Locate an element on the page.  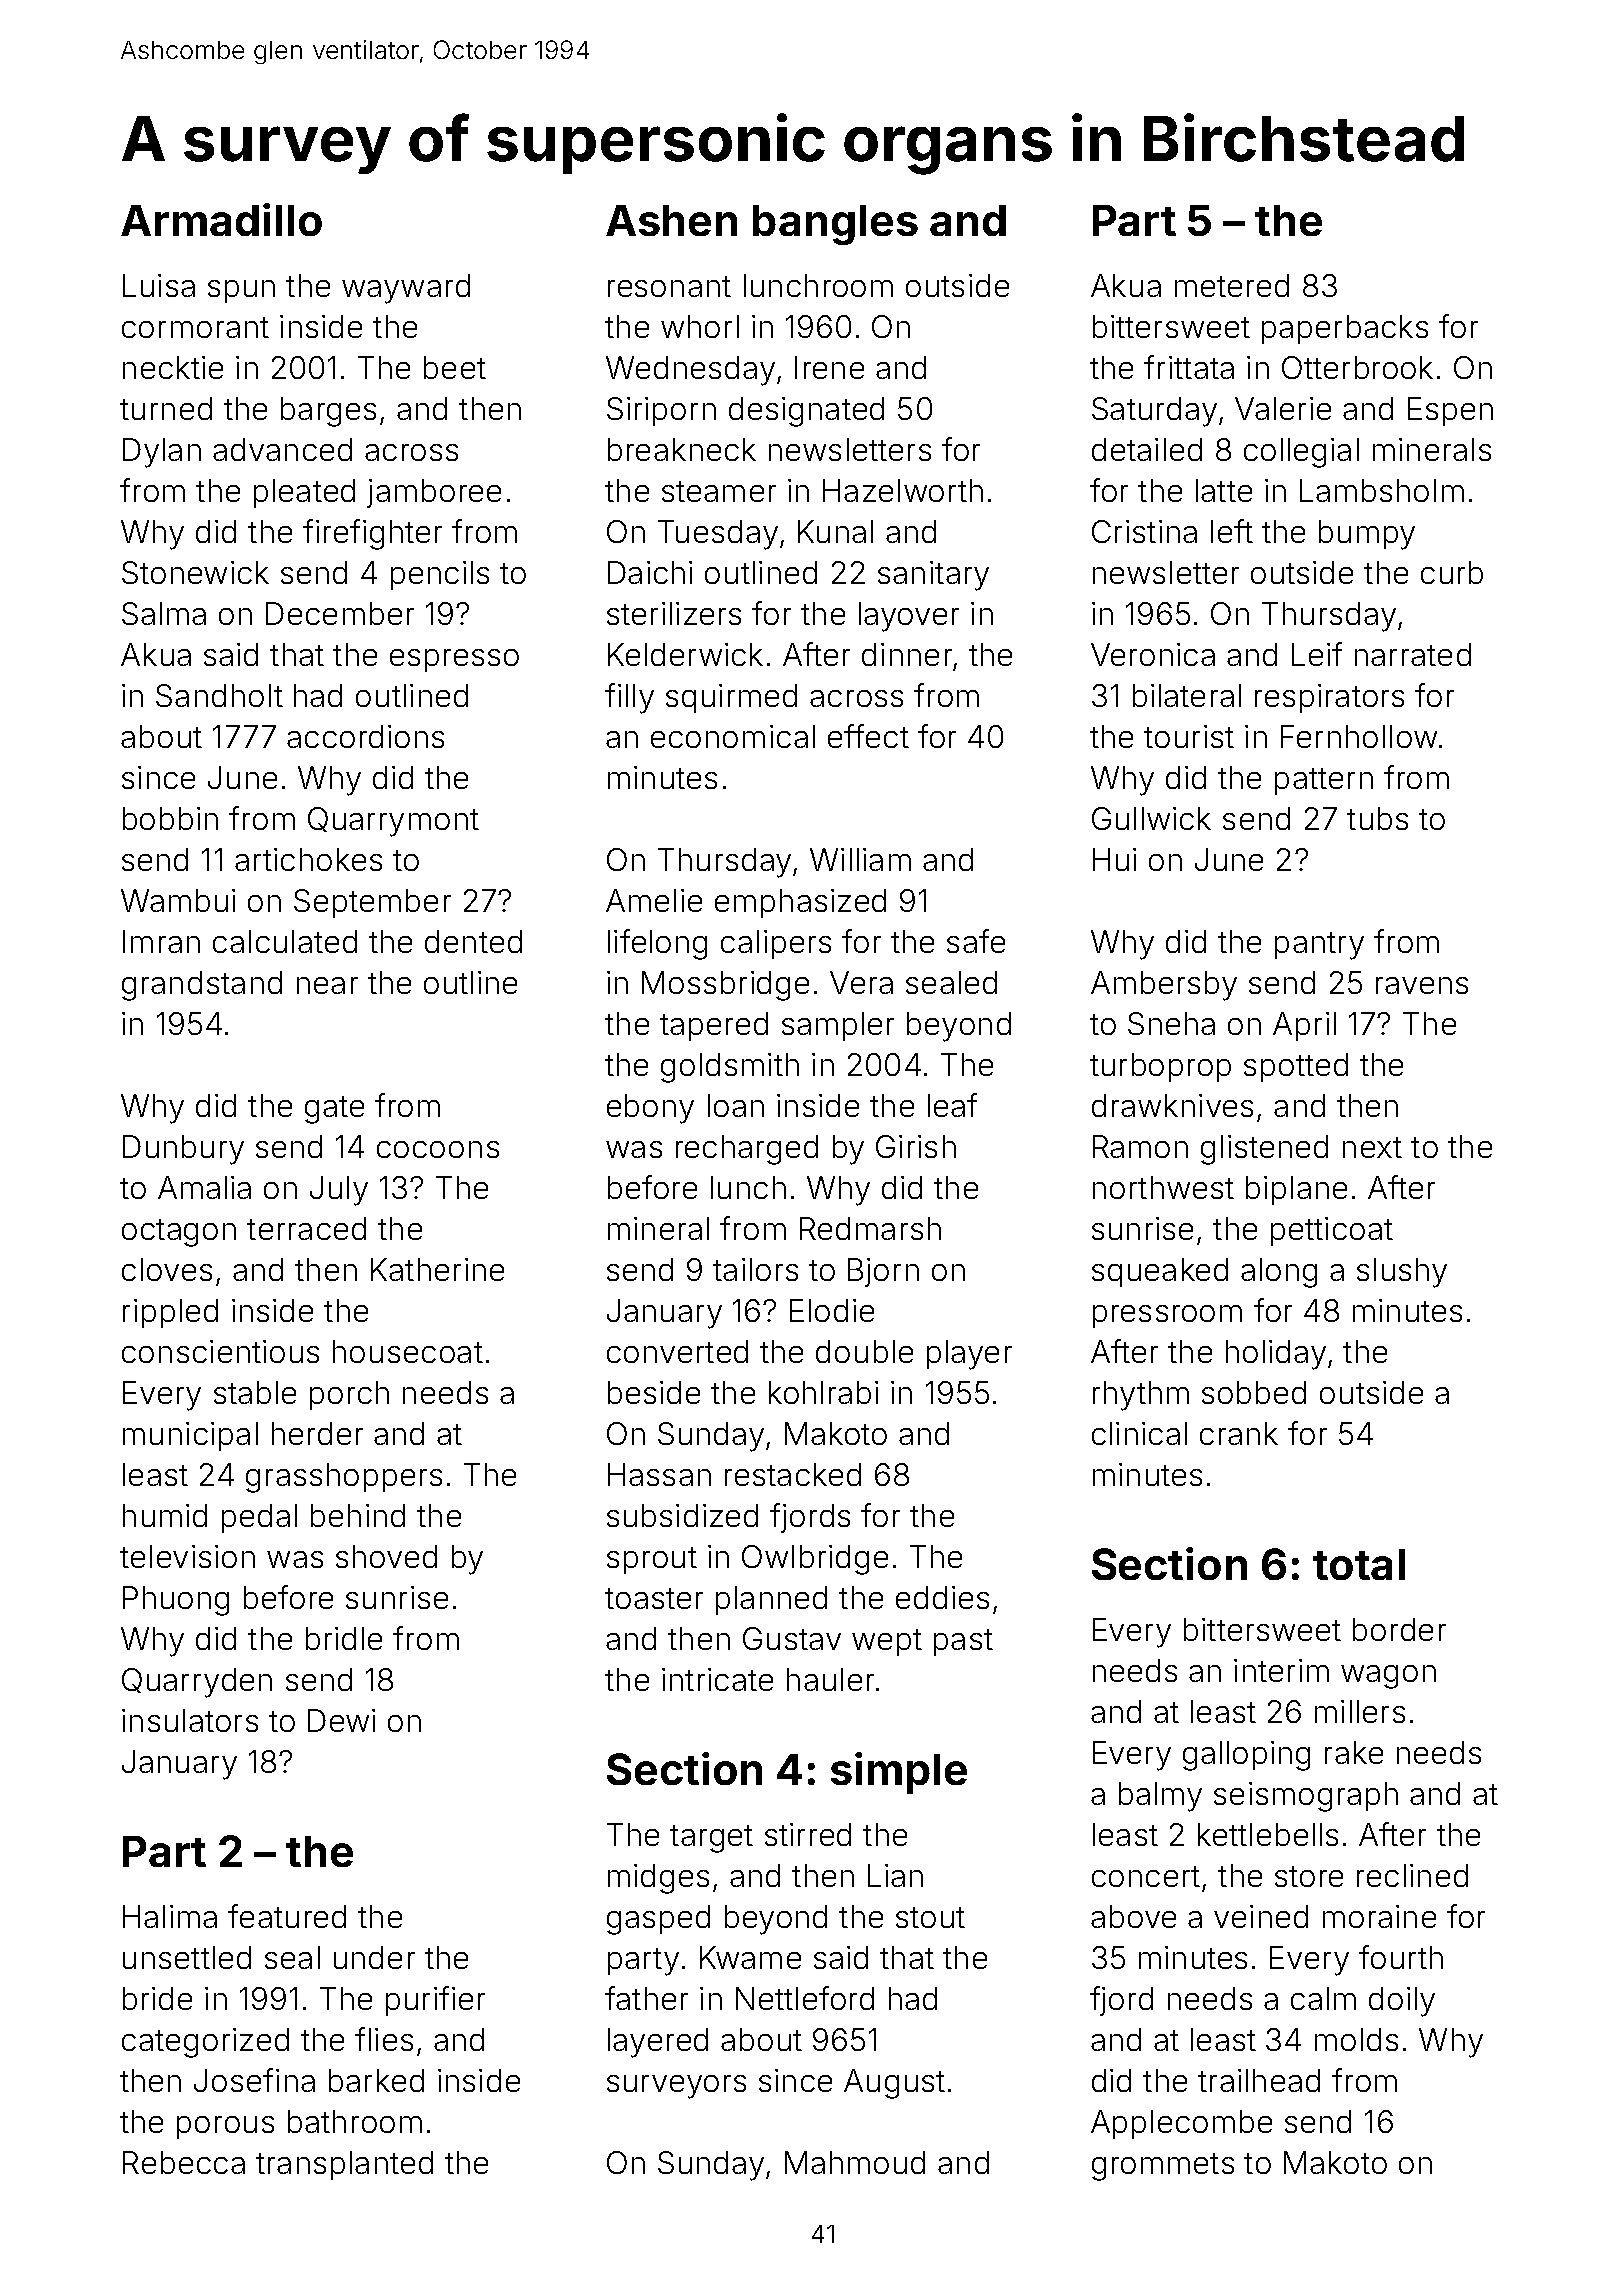
Gullwick is located at coordinates (1151, 818).
